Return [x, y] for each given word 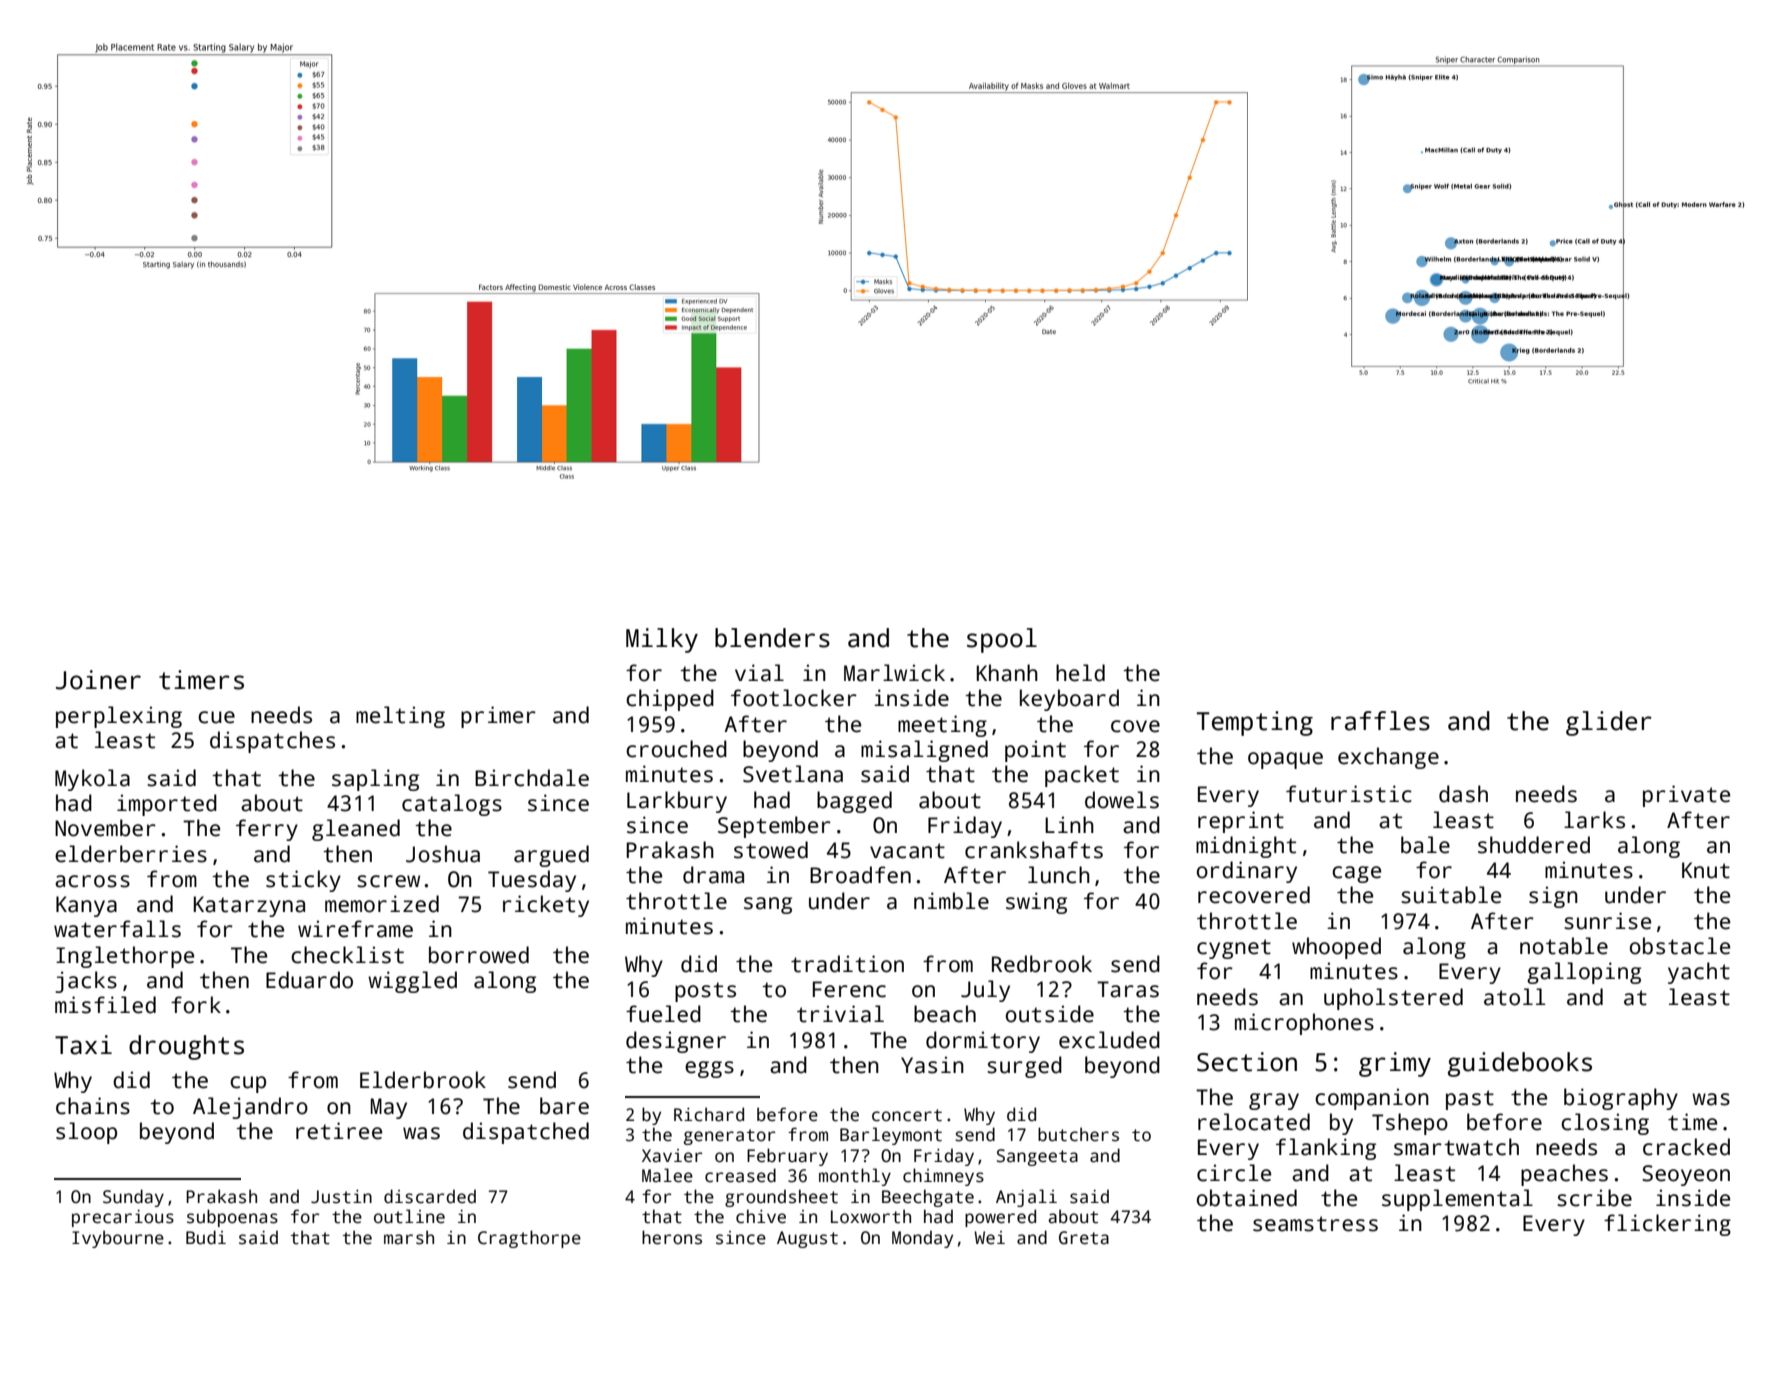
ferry [267, 830]
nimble [951, 901]
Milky [662, 640]
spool [1002, 640]
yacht [1699, 973]
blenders [772, 638]
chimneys [943, 1177]
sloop [86, 1133]
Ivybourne [118, 1239]
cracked [1686, 1147]
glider [1609, 723]
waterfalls [117, 929]
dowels [1122, 800]
